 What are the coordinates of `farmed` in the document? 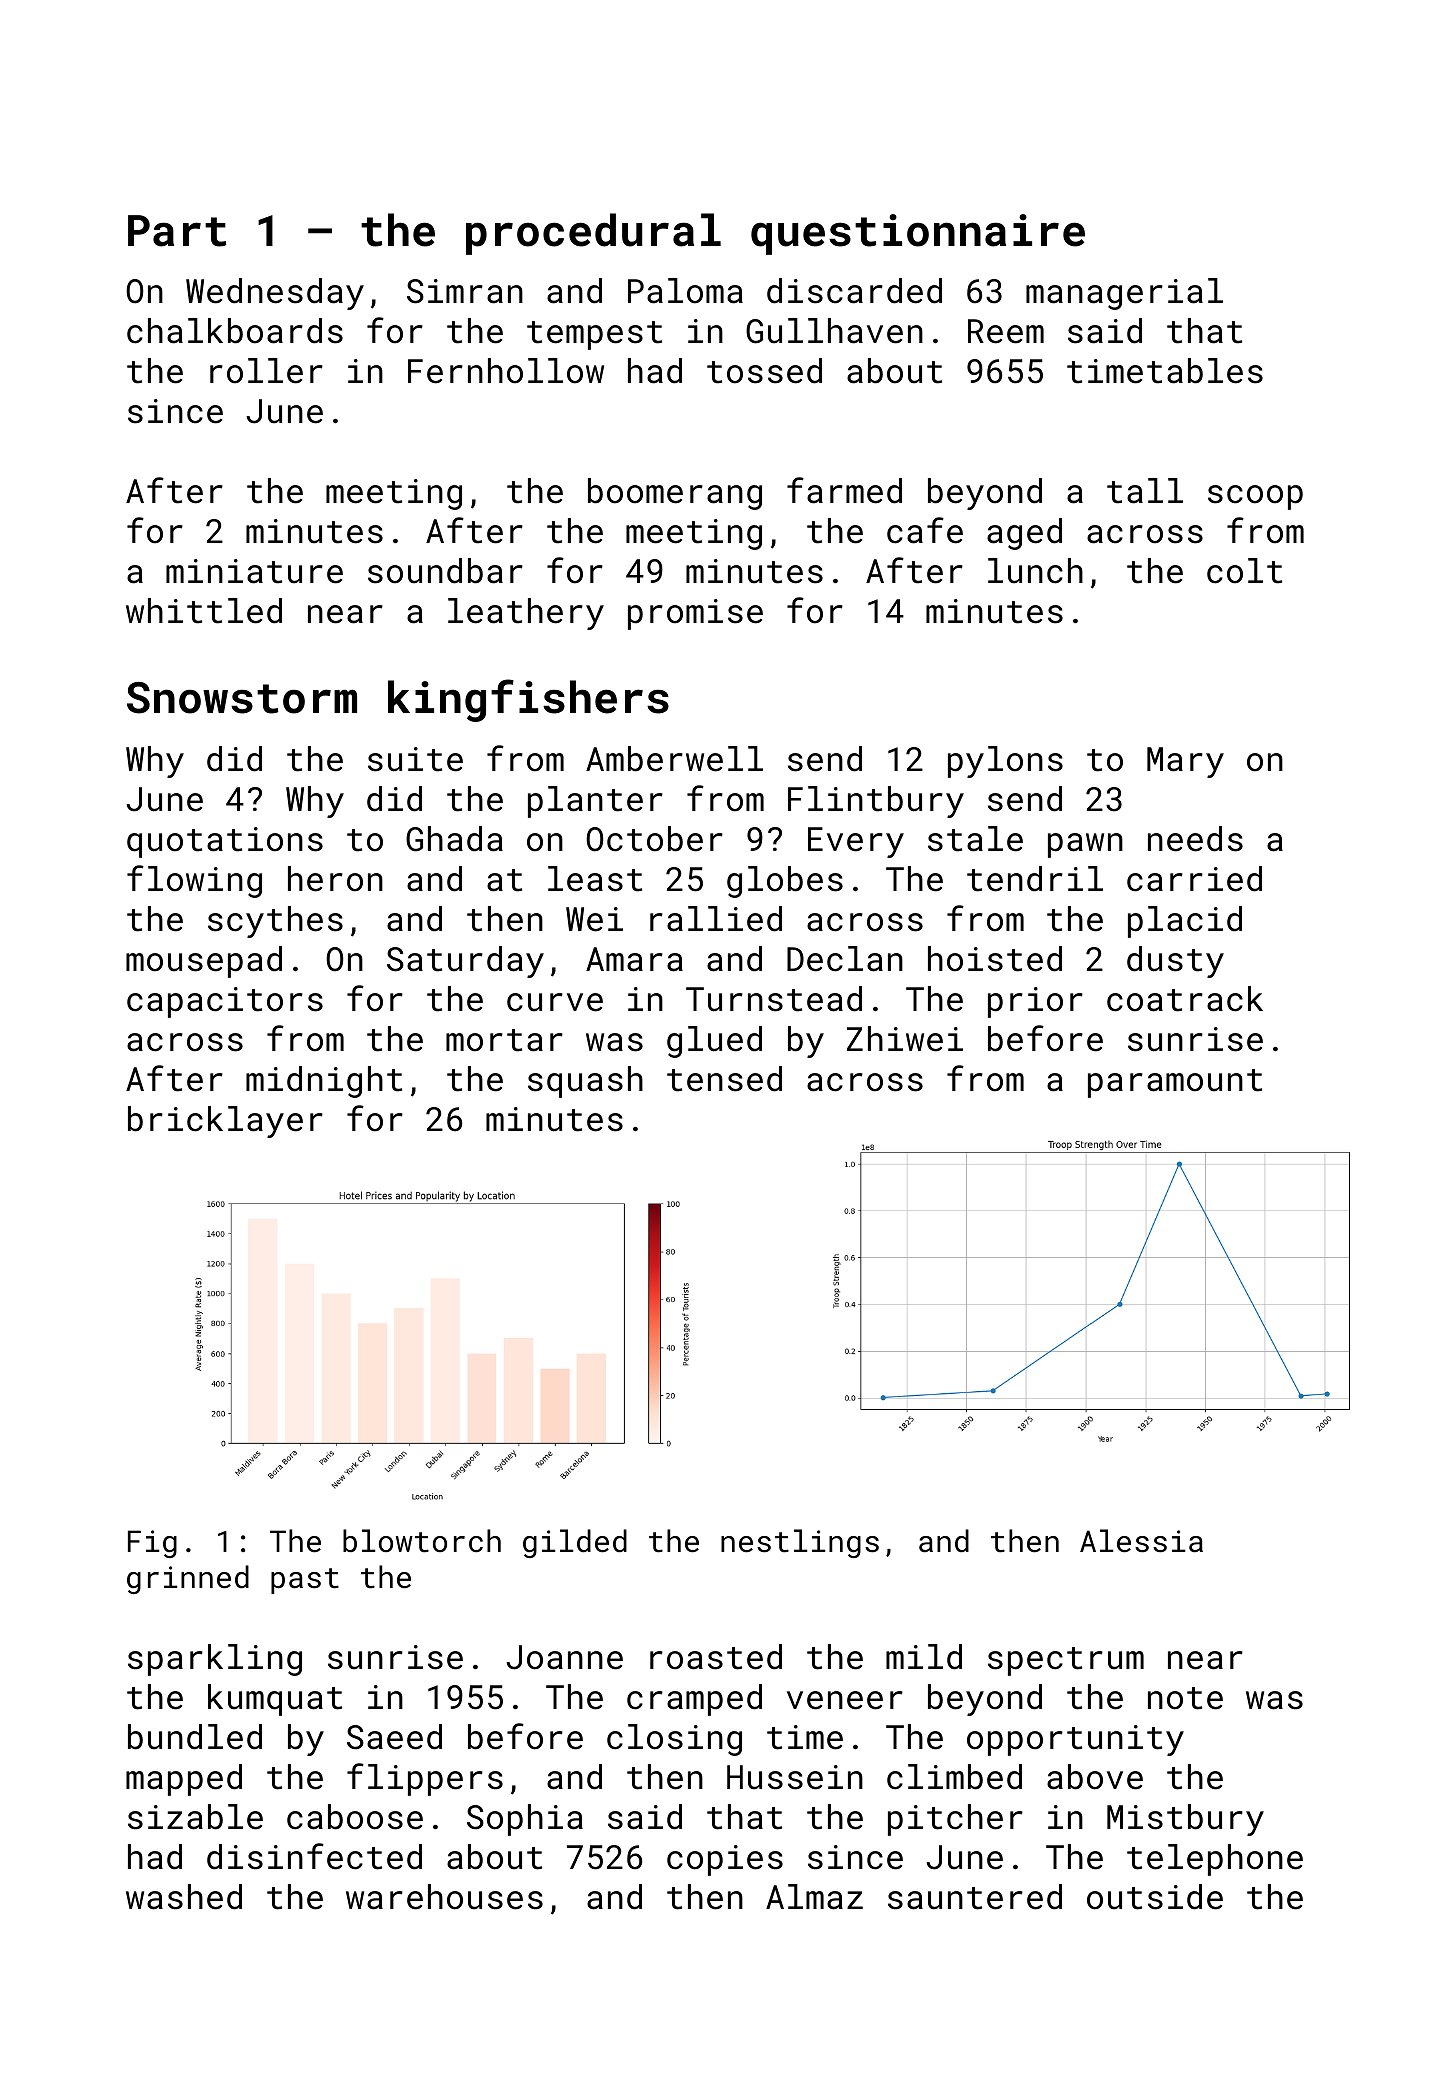 It's located at (844, 490).
